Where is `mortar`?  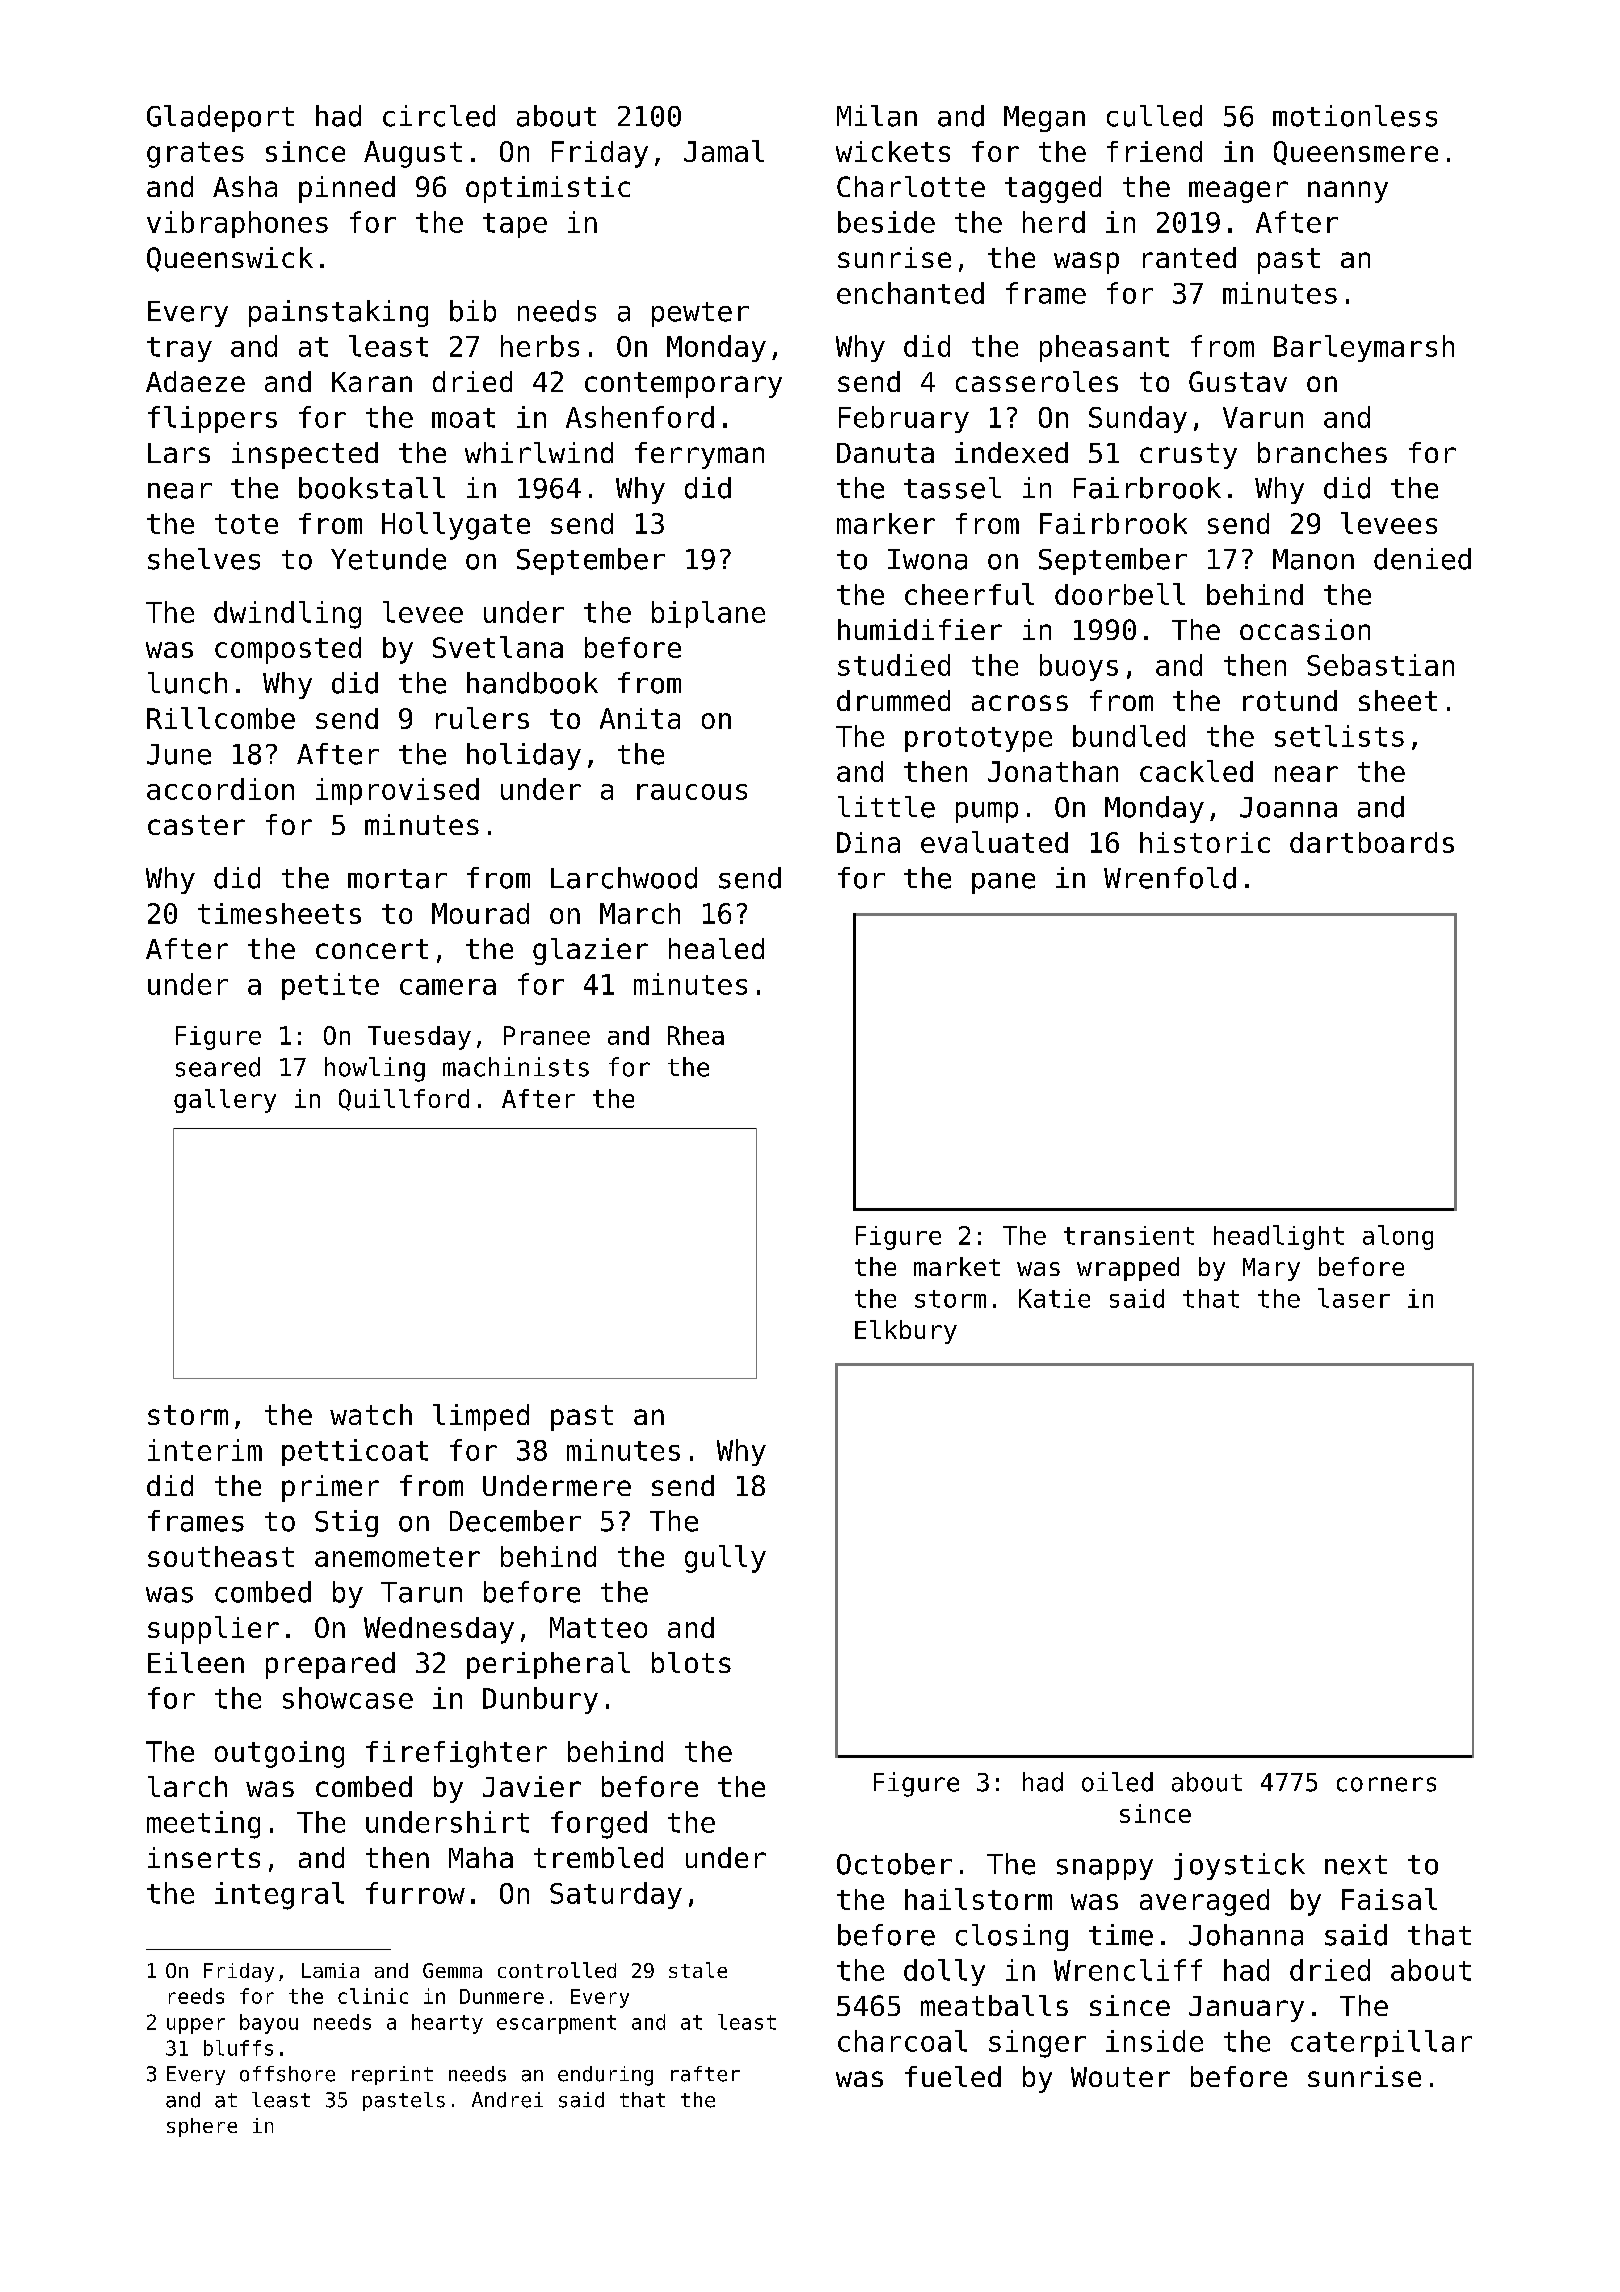
mortar is located at coordinates (397, 879).
